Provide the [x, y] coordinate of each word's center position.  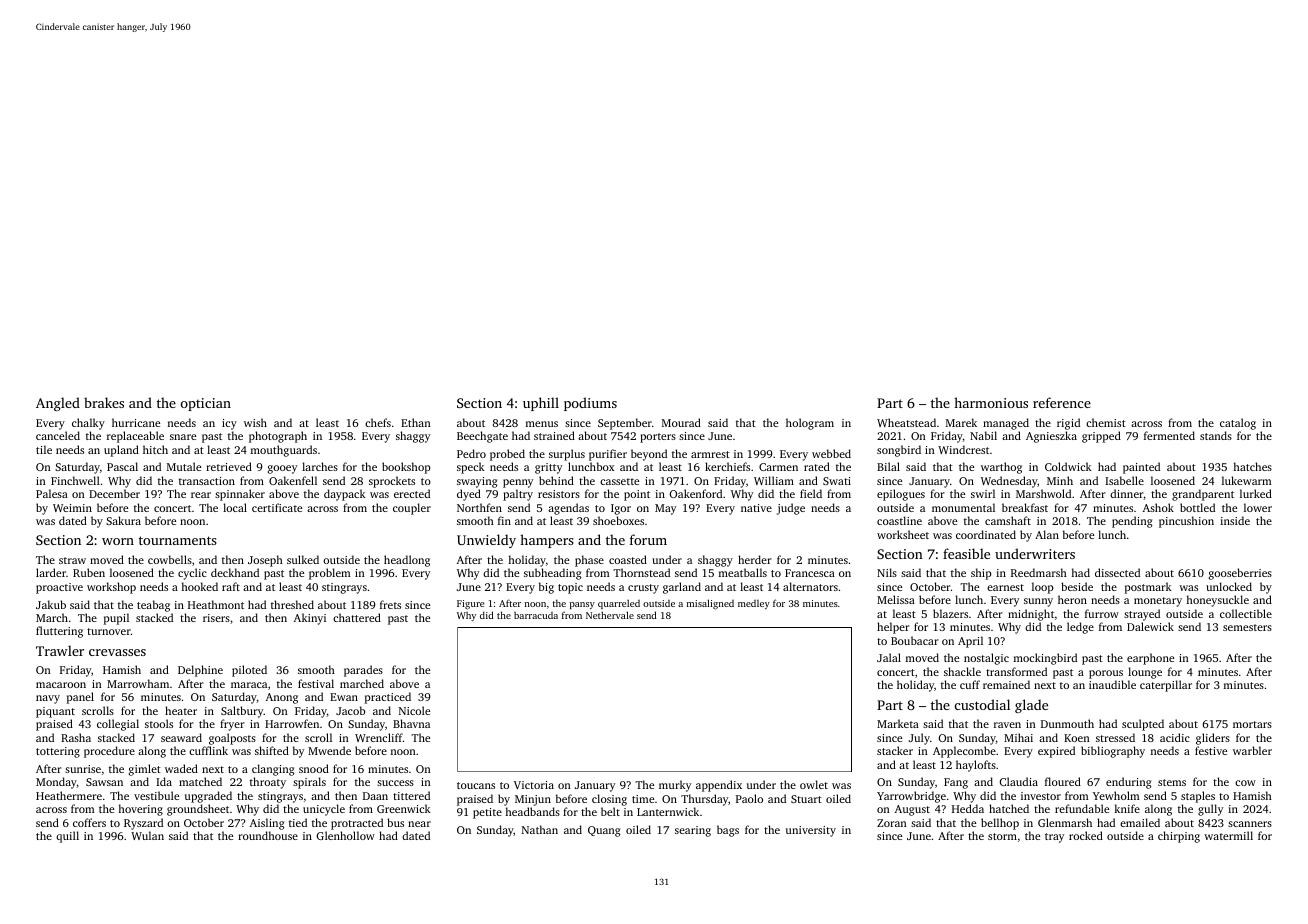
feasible [966, 553]
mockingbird [1045, 659]
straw [72, 560]
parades [363, 671]
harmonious [991, 402]
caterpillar [1166, 686]
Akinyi [310, 619]
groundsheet [198, 810]
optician [206, 404]
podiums [590, 404]
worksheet [903, 534]
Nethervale [610, 615]
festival [316, 683]
